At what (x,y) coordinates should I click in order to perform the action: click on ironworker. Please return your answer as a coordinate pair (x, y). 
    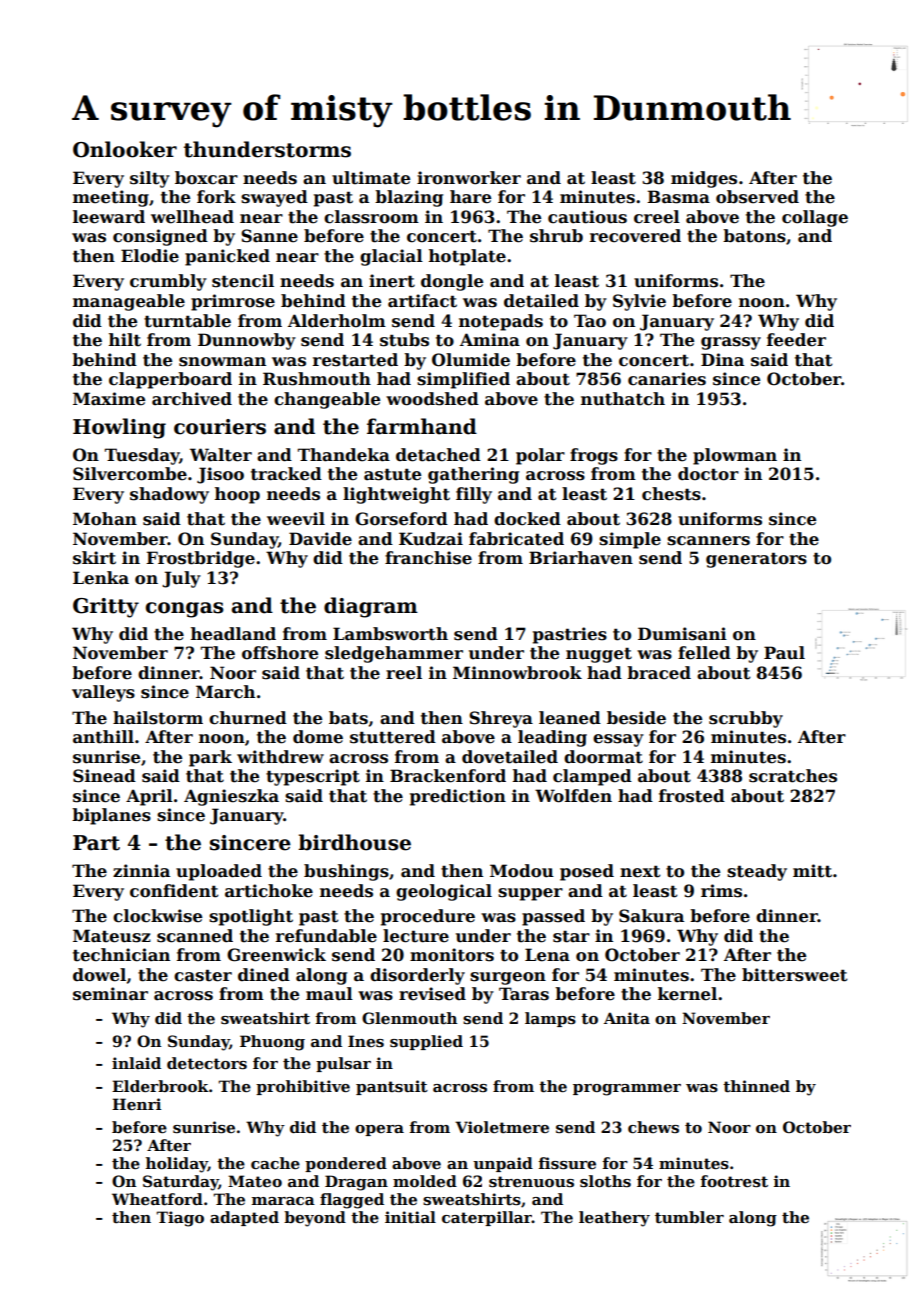
    Looking at the image, I should click on (469, 178).
